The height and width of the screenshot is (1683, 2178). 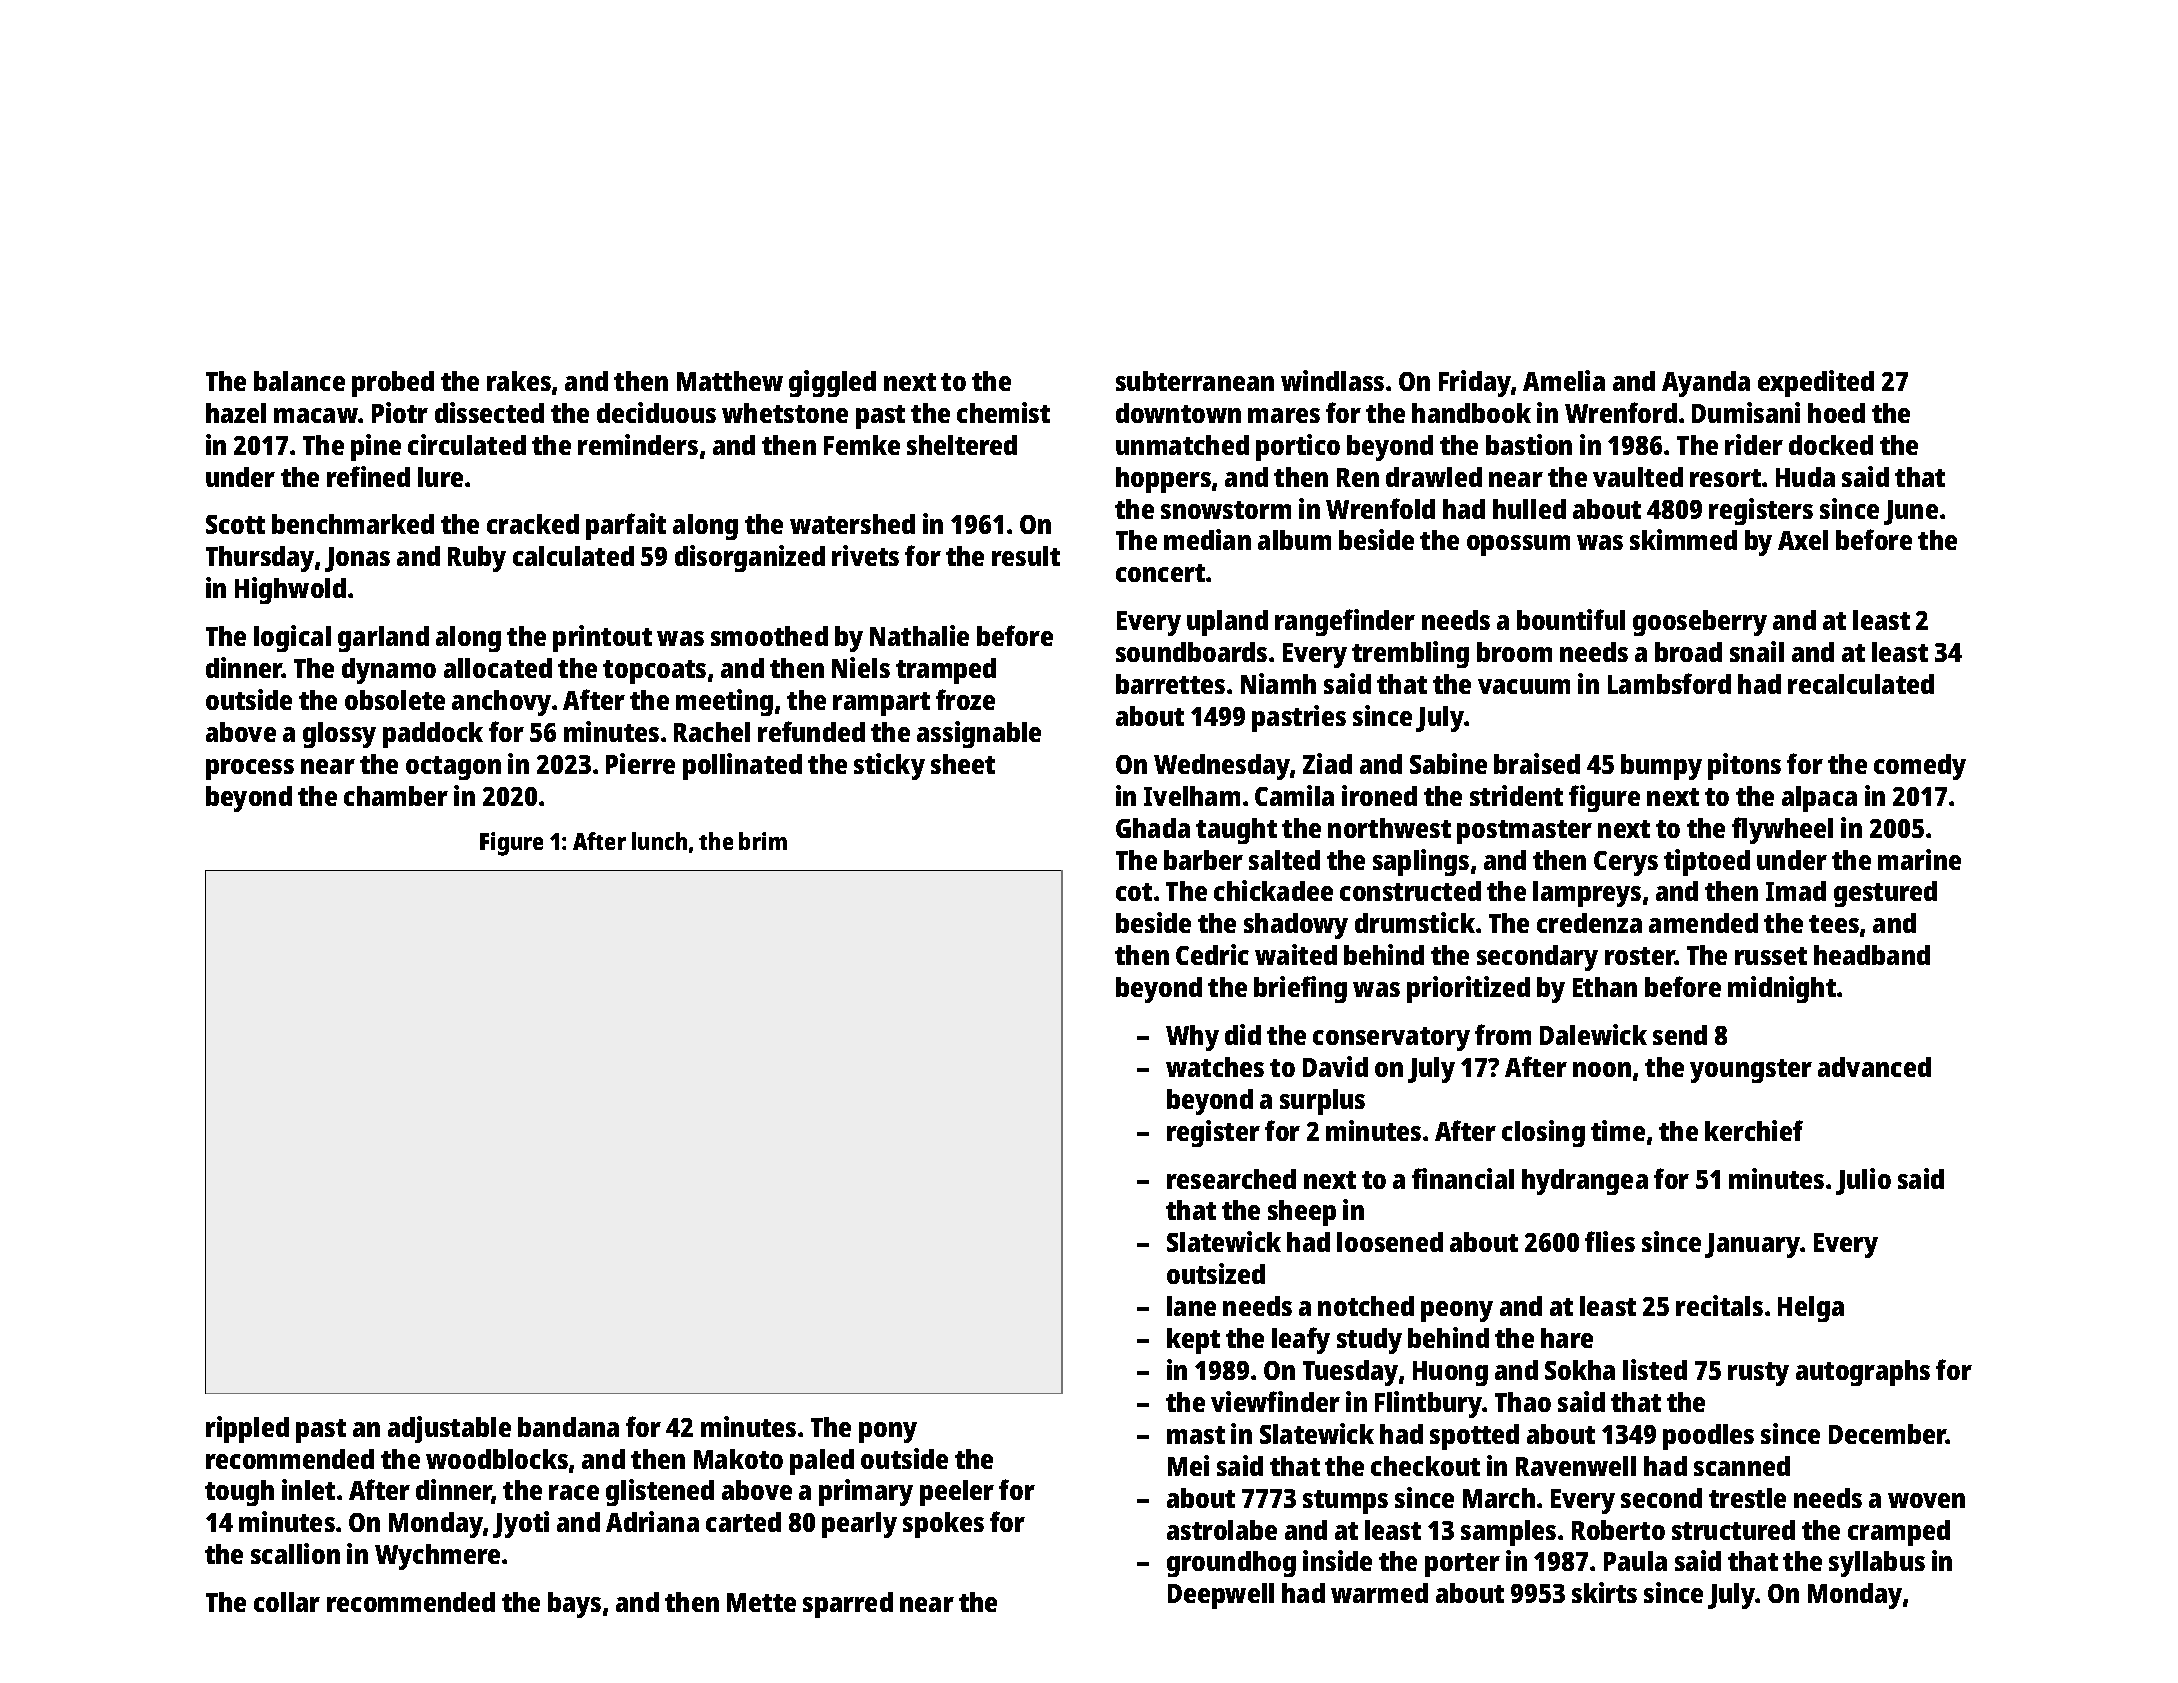 I want to click on expedited, so click(x=1816, y=383).
